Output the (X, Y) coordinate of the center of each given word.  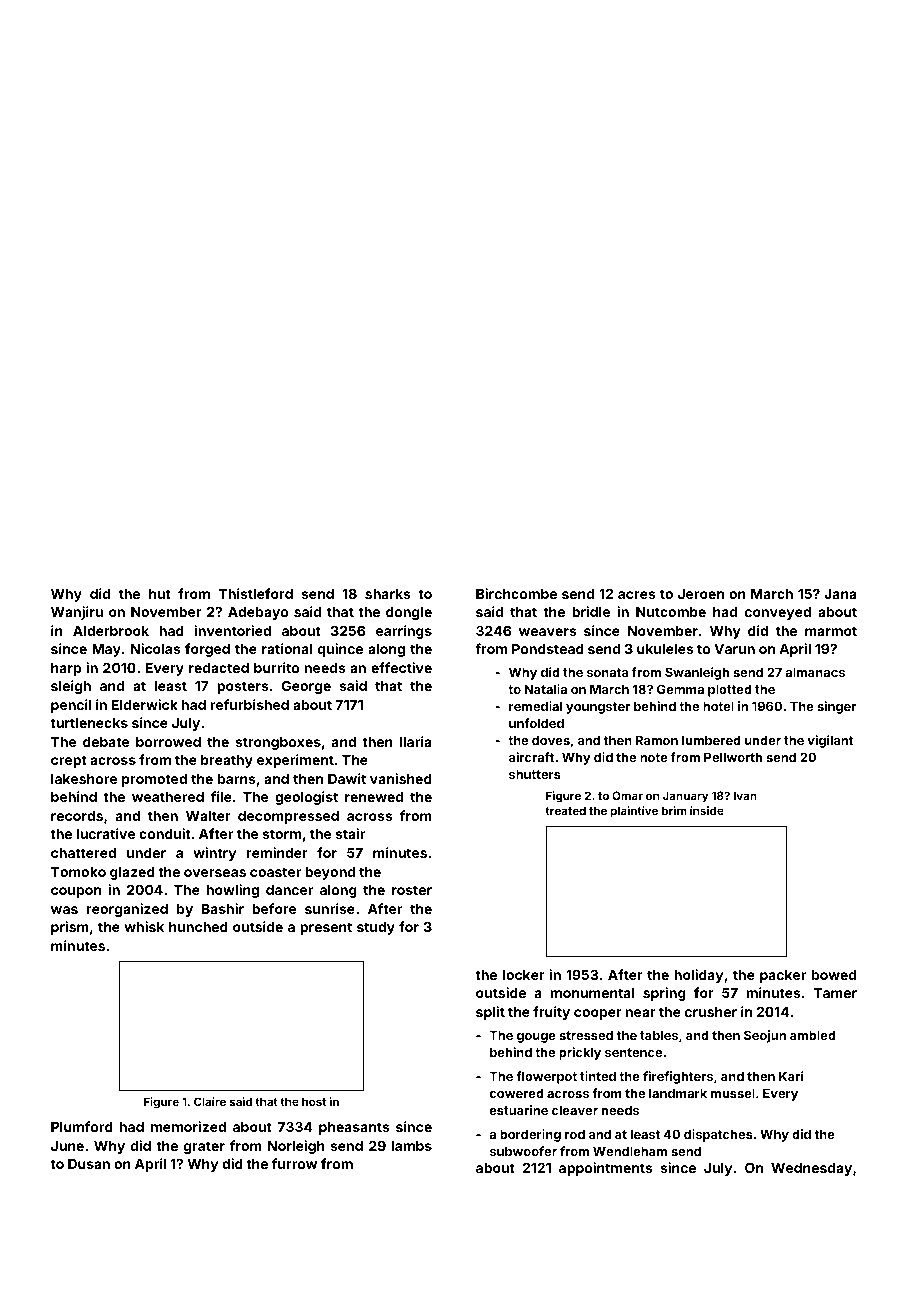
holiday (698, 976)
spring (664, 994)
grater (204, 1147)
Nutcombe (671, 612)
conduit (165, 833)
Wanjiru (77, 613)
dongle (409, 613)
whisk (144, 926)
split (490, 1013)
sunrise (330, 908)
